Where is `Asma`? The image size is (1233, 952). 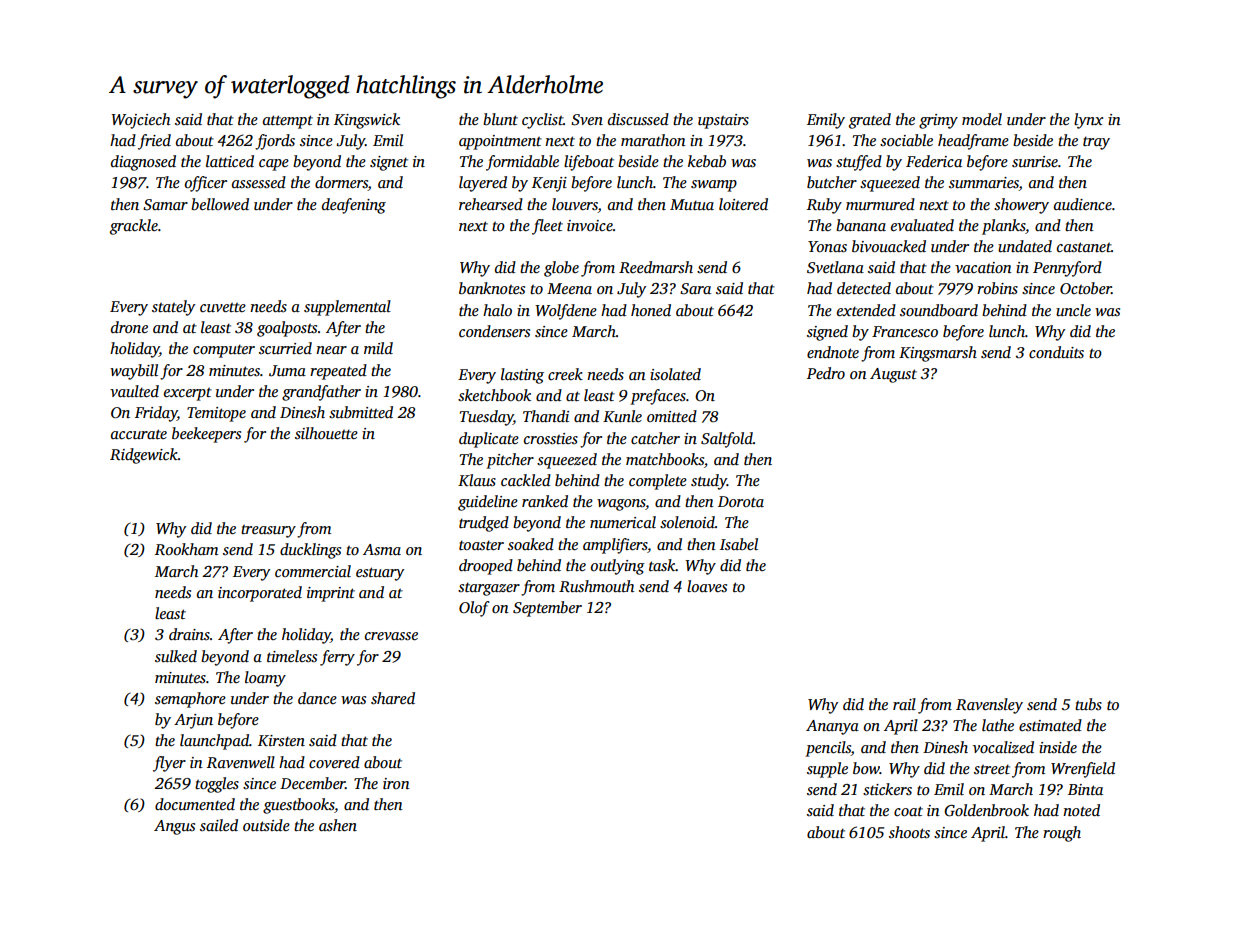
Asma is located at coordinates (382, 550).
